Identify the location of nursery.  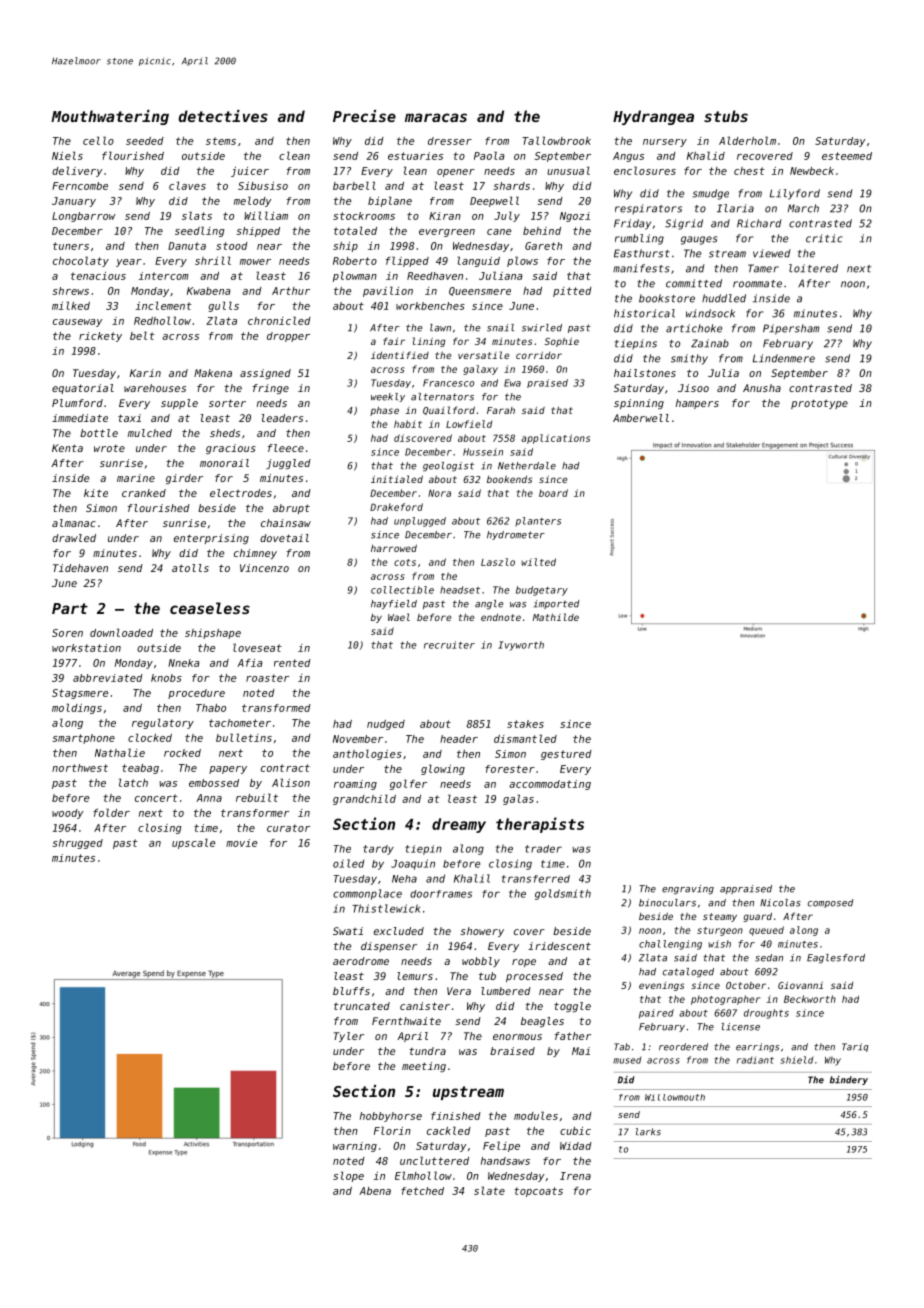
(665, 143).
